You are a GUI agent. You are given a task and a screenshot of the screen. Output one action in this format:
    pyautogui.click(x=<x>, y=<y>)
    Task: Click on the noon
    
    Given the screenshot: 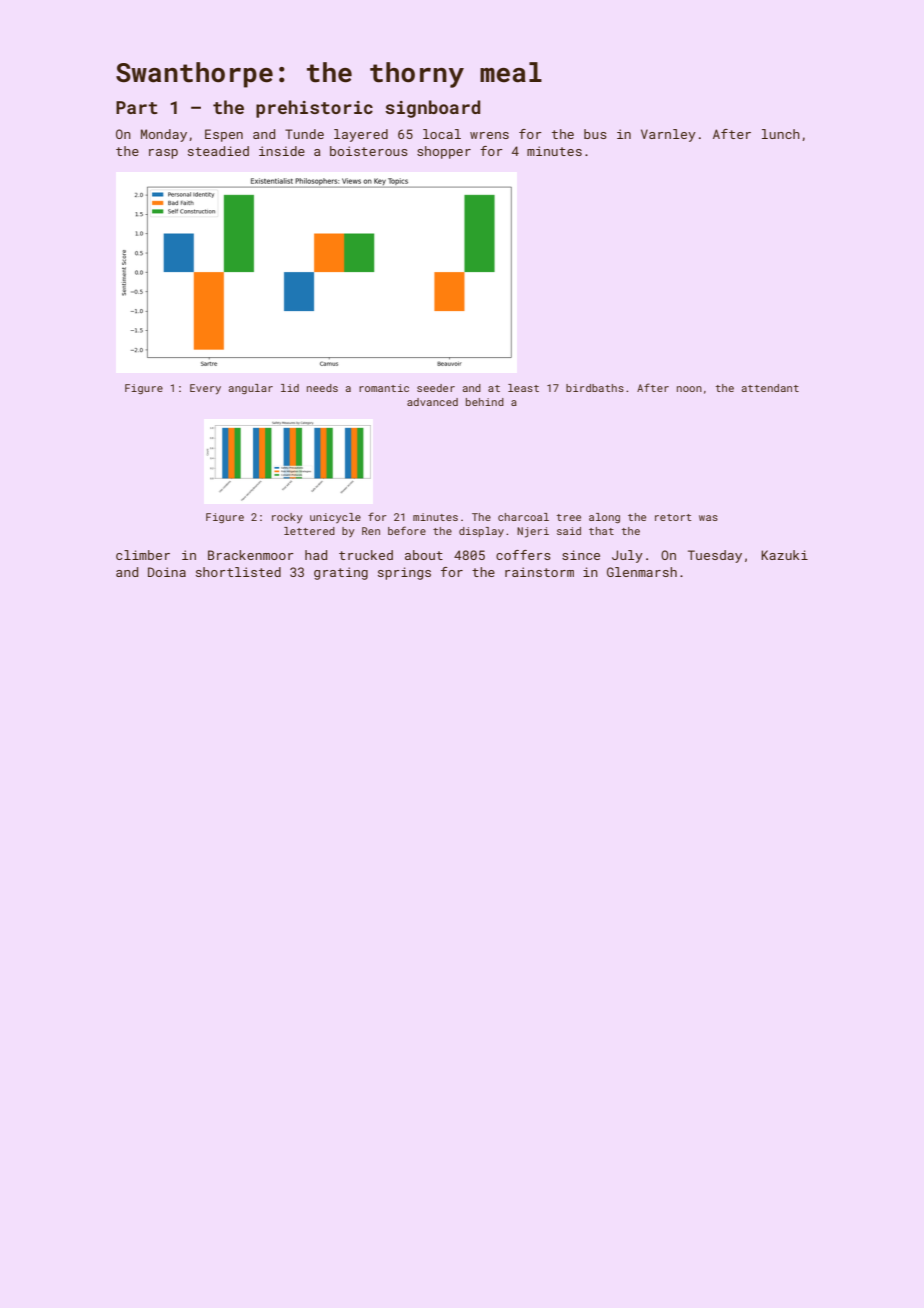 What is the action you would take?
    pyautogui.click(x=689, y=389)
